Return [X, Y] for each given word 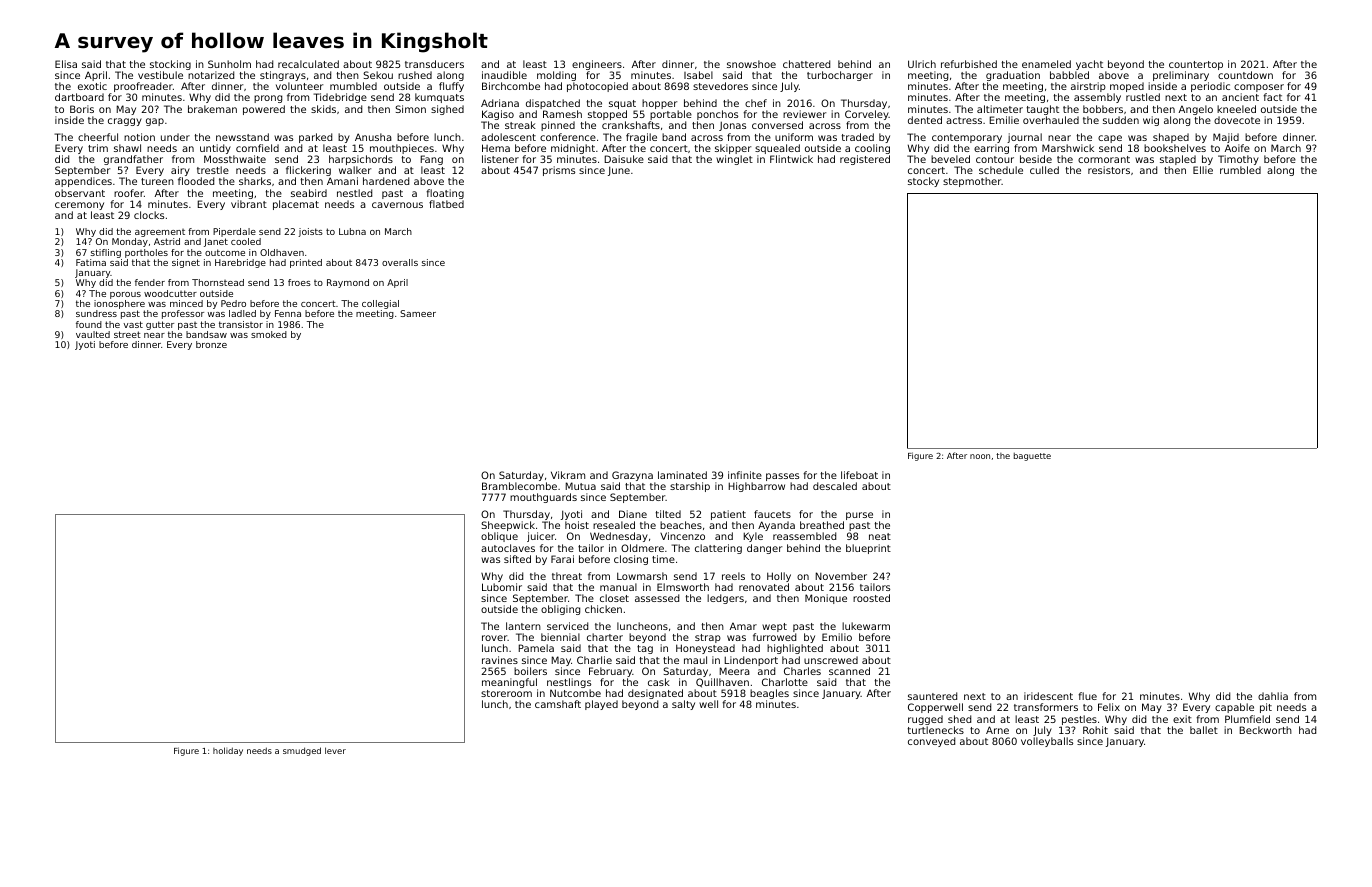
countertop [1196, 65]
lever [335, 750]
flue [1087, 696]
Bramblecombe [519, 486]
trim [98, 148]
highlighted [795, 649]
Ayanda [776, 526]
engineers [597, 65]
